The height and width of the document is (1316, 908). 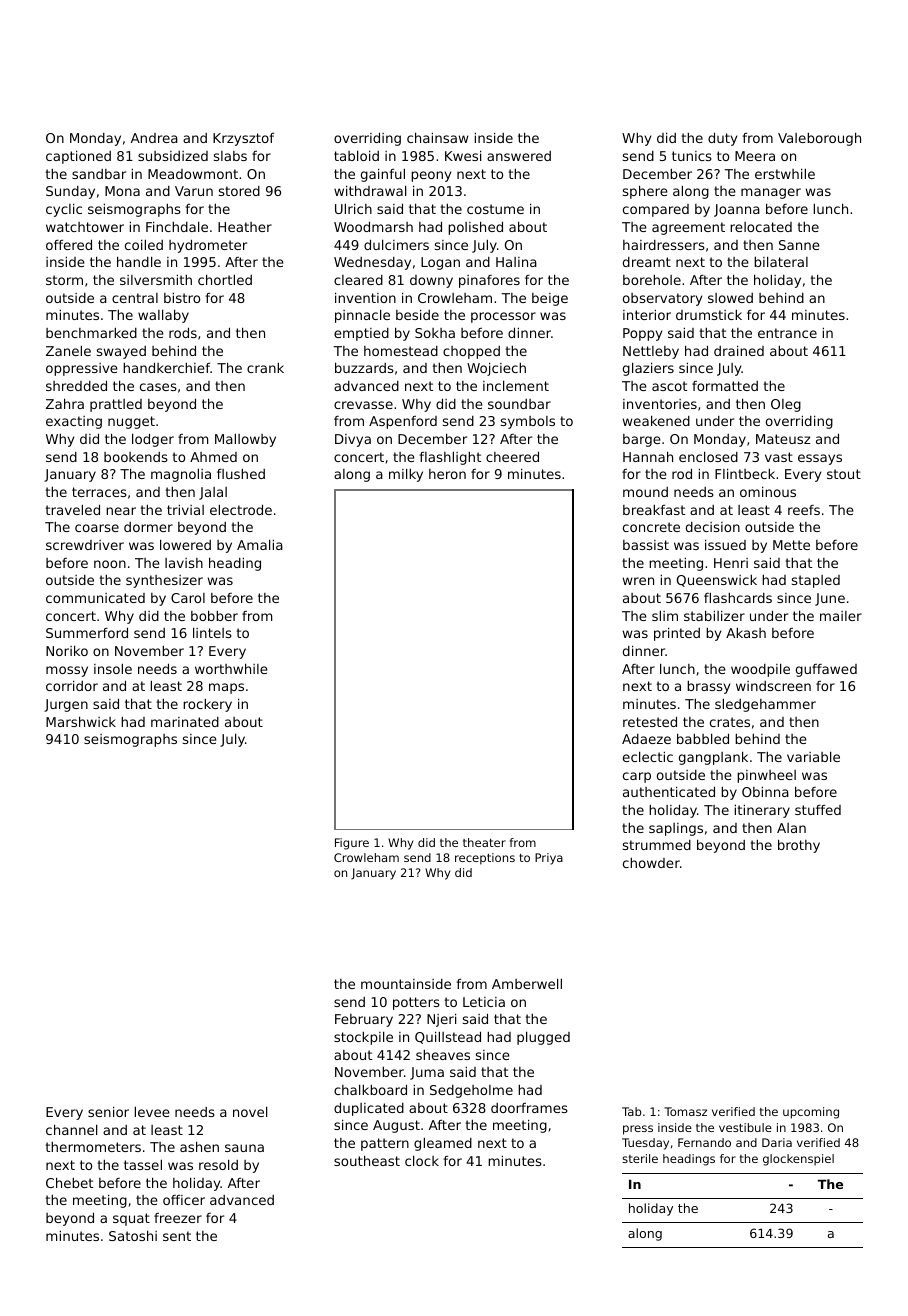 I want to click on answered, so click(x=519, y=156).
